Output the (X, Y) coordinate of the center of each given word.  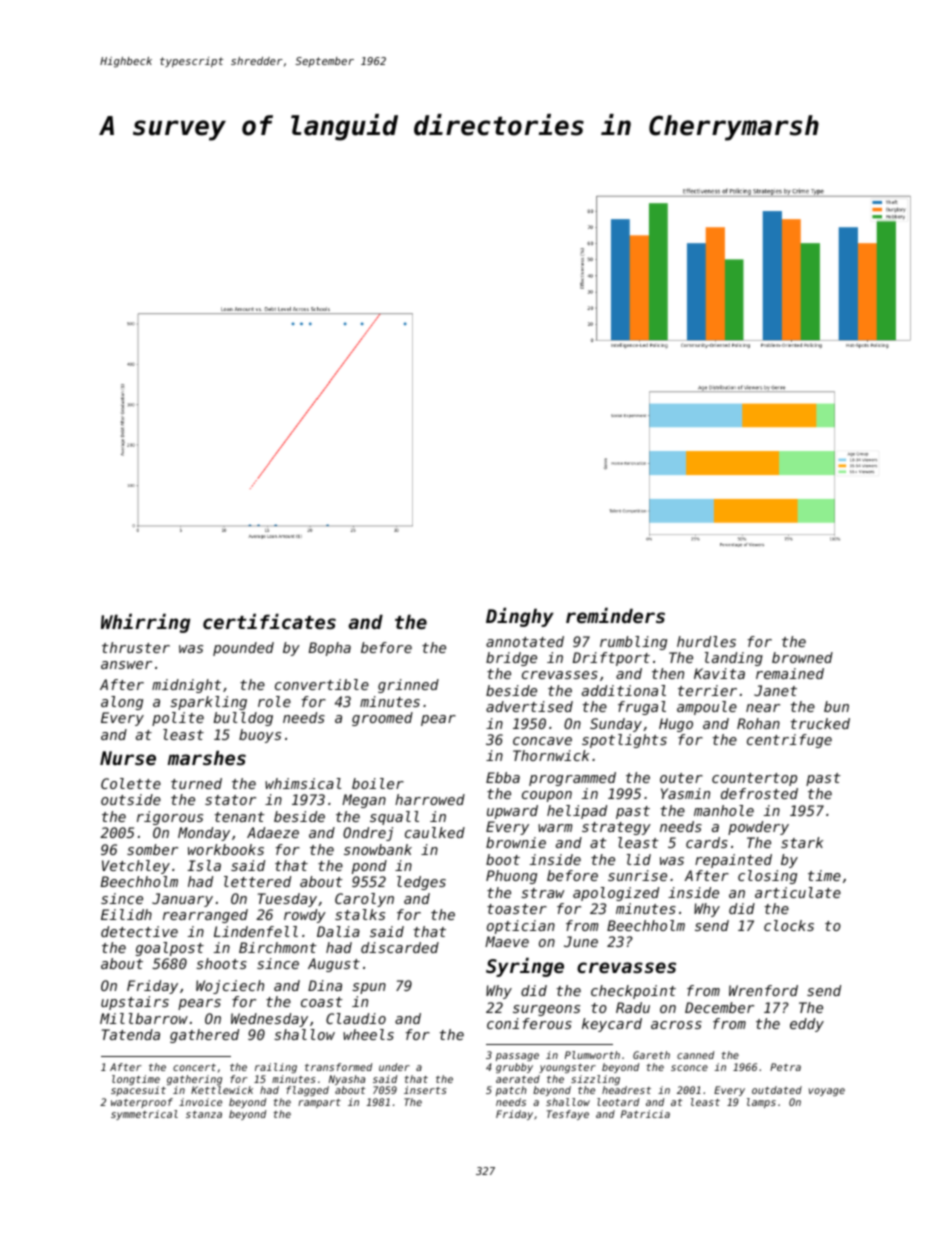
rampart (319, 1103)
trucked (820, 723)
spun (369, 988)
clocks (789, 925)
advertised (529, 706)
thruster (136, 647)
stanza (204, 1114)
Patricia (645, 1114)
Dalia (338, 931)
